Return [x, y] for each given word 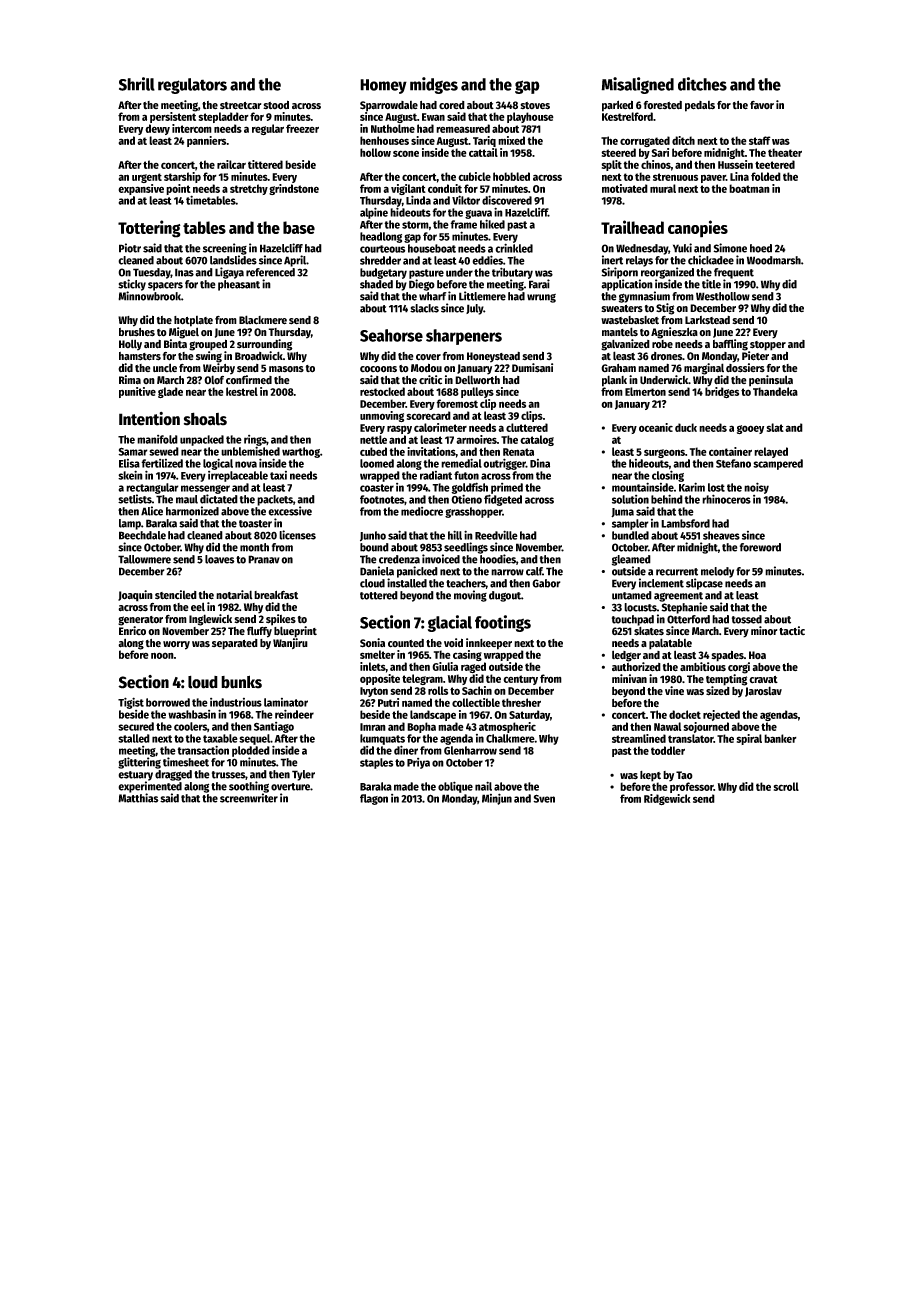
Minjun [497, 799]
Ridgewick [667, 799]
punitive [137, 392]
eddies [487, 260]
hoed [761, 248]
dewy [157, 129]
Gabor [546, 583]
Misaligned [637, 85]
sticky [132, 285]
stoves [535, 106]
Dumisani [532, 368]
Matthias [138, 798]
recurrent [677, 572]
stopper [768, 346]
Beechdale [142, 535]
